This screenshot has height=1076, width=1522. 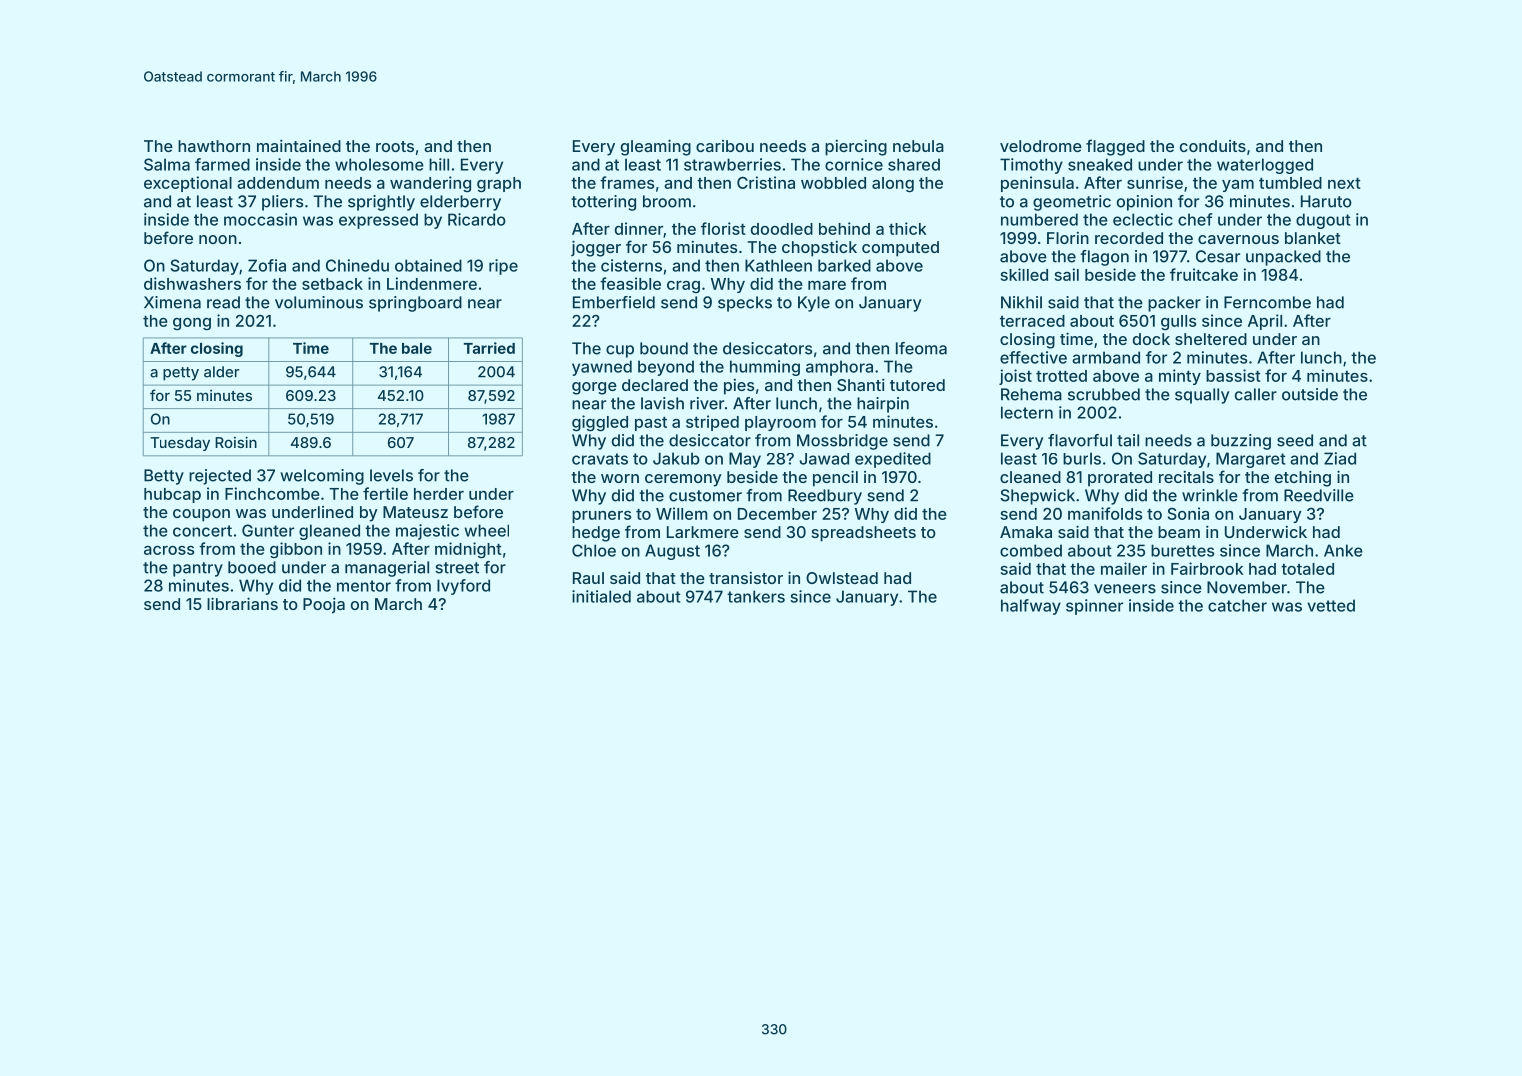 I want to click on Roisin, so click(x=236, y=442).
